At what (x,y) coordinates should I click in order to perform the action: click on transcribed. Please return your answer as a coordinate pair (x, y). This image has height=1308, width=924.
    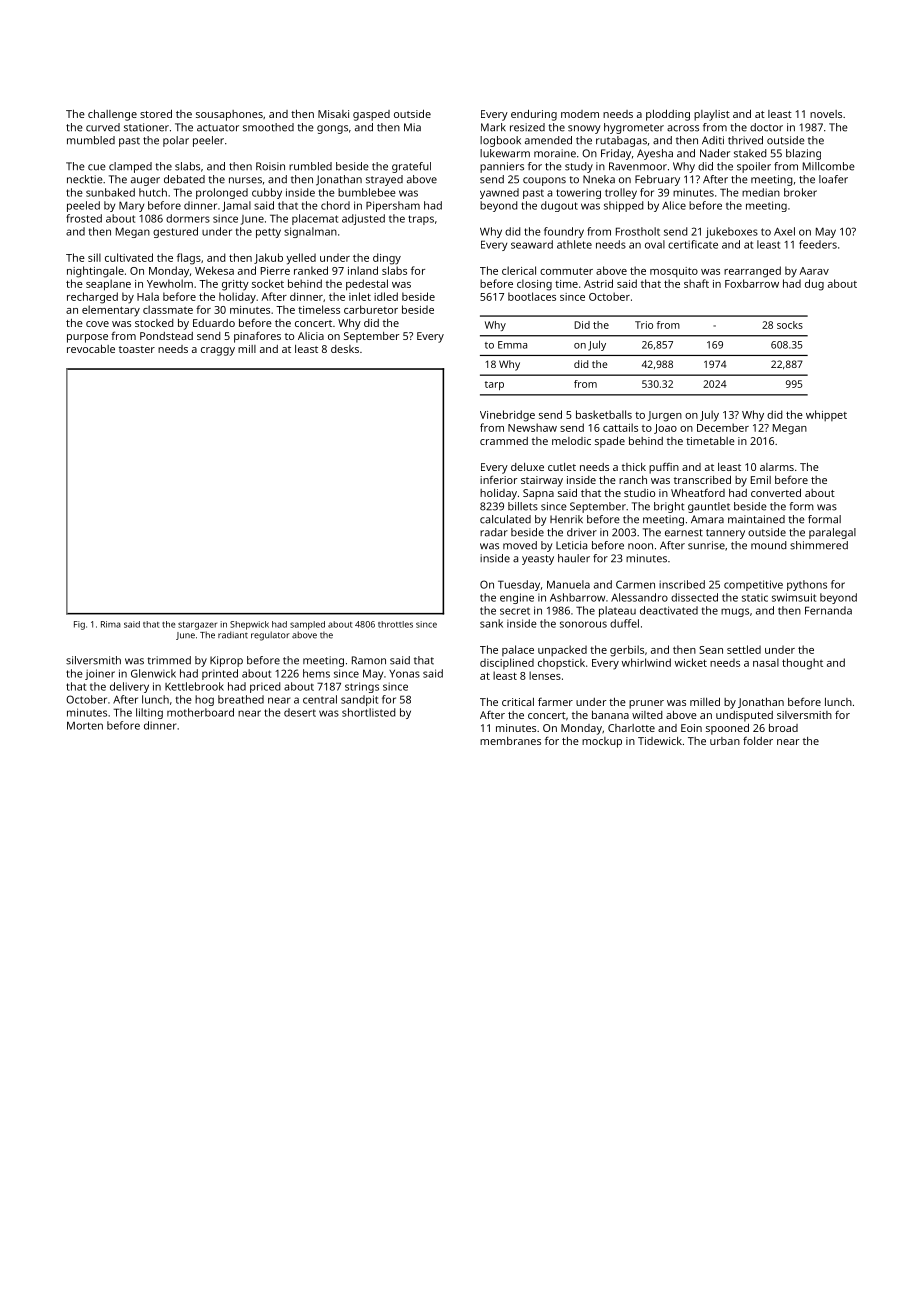
    Looking at the image, I should click on (702, 479).
